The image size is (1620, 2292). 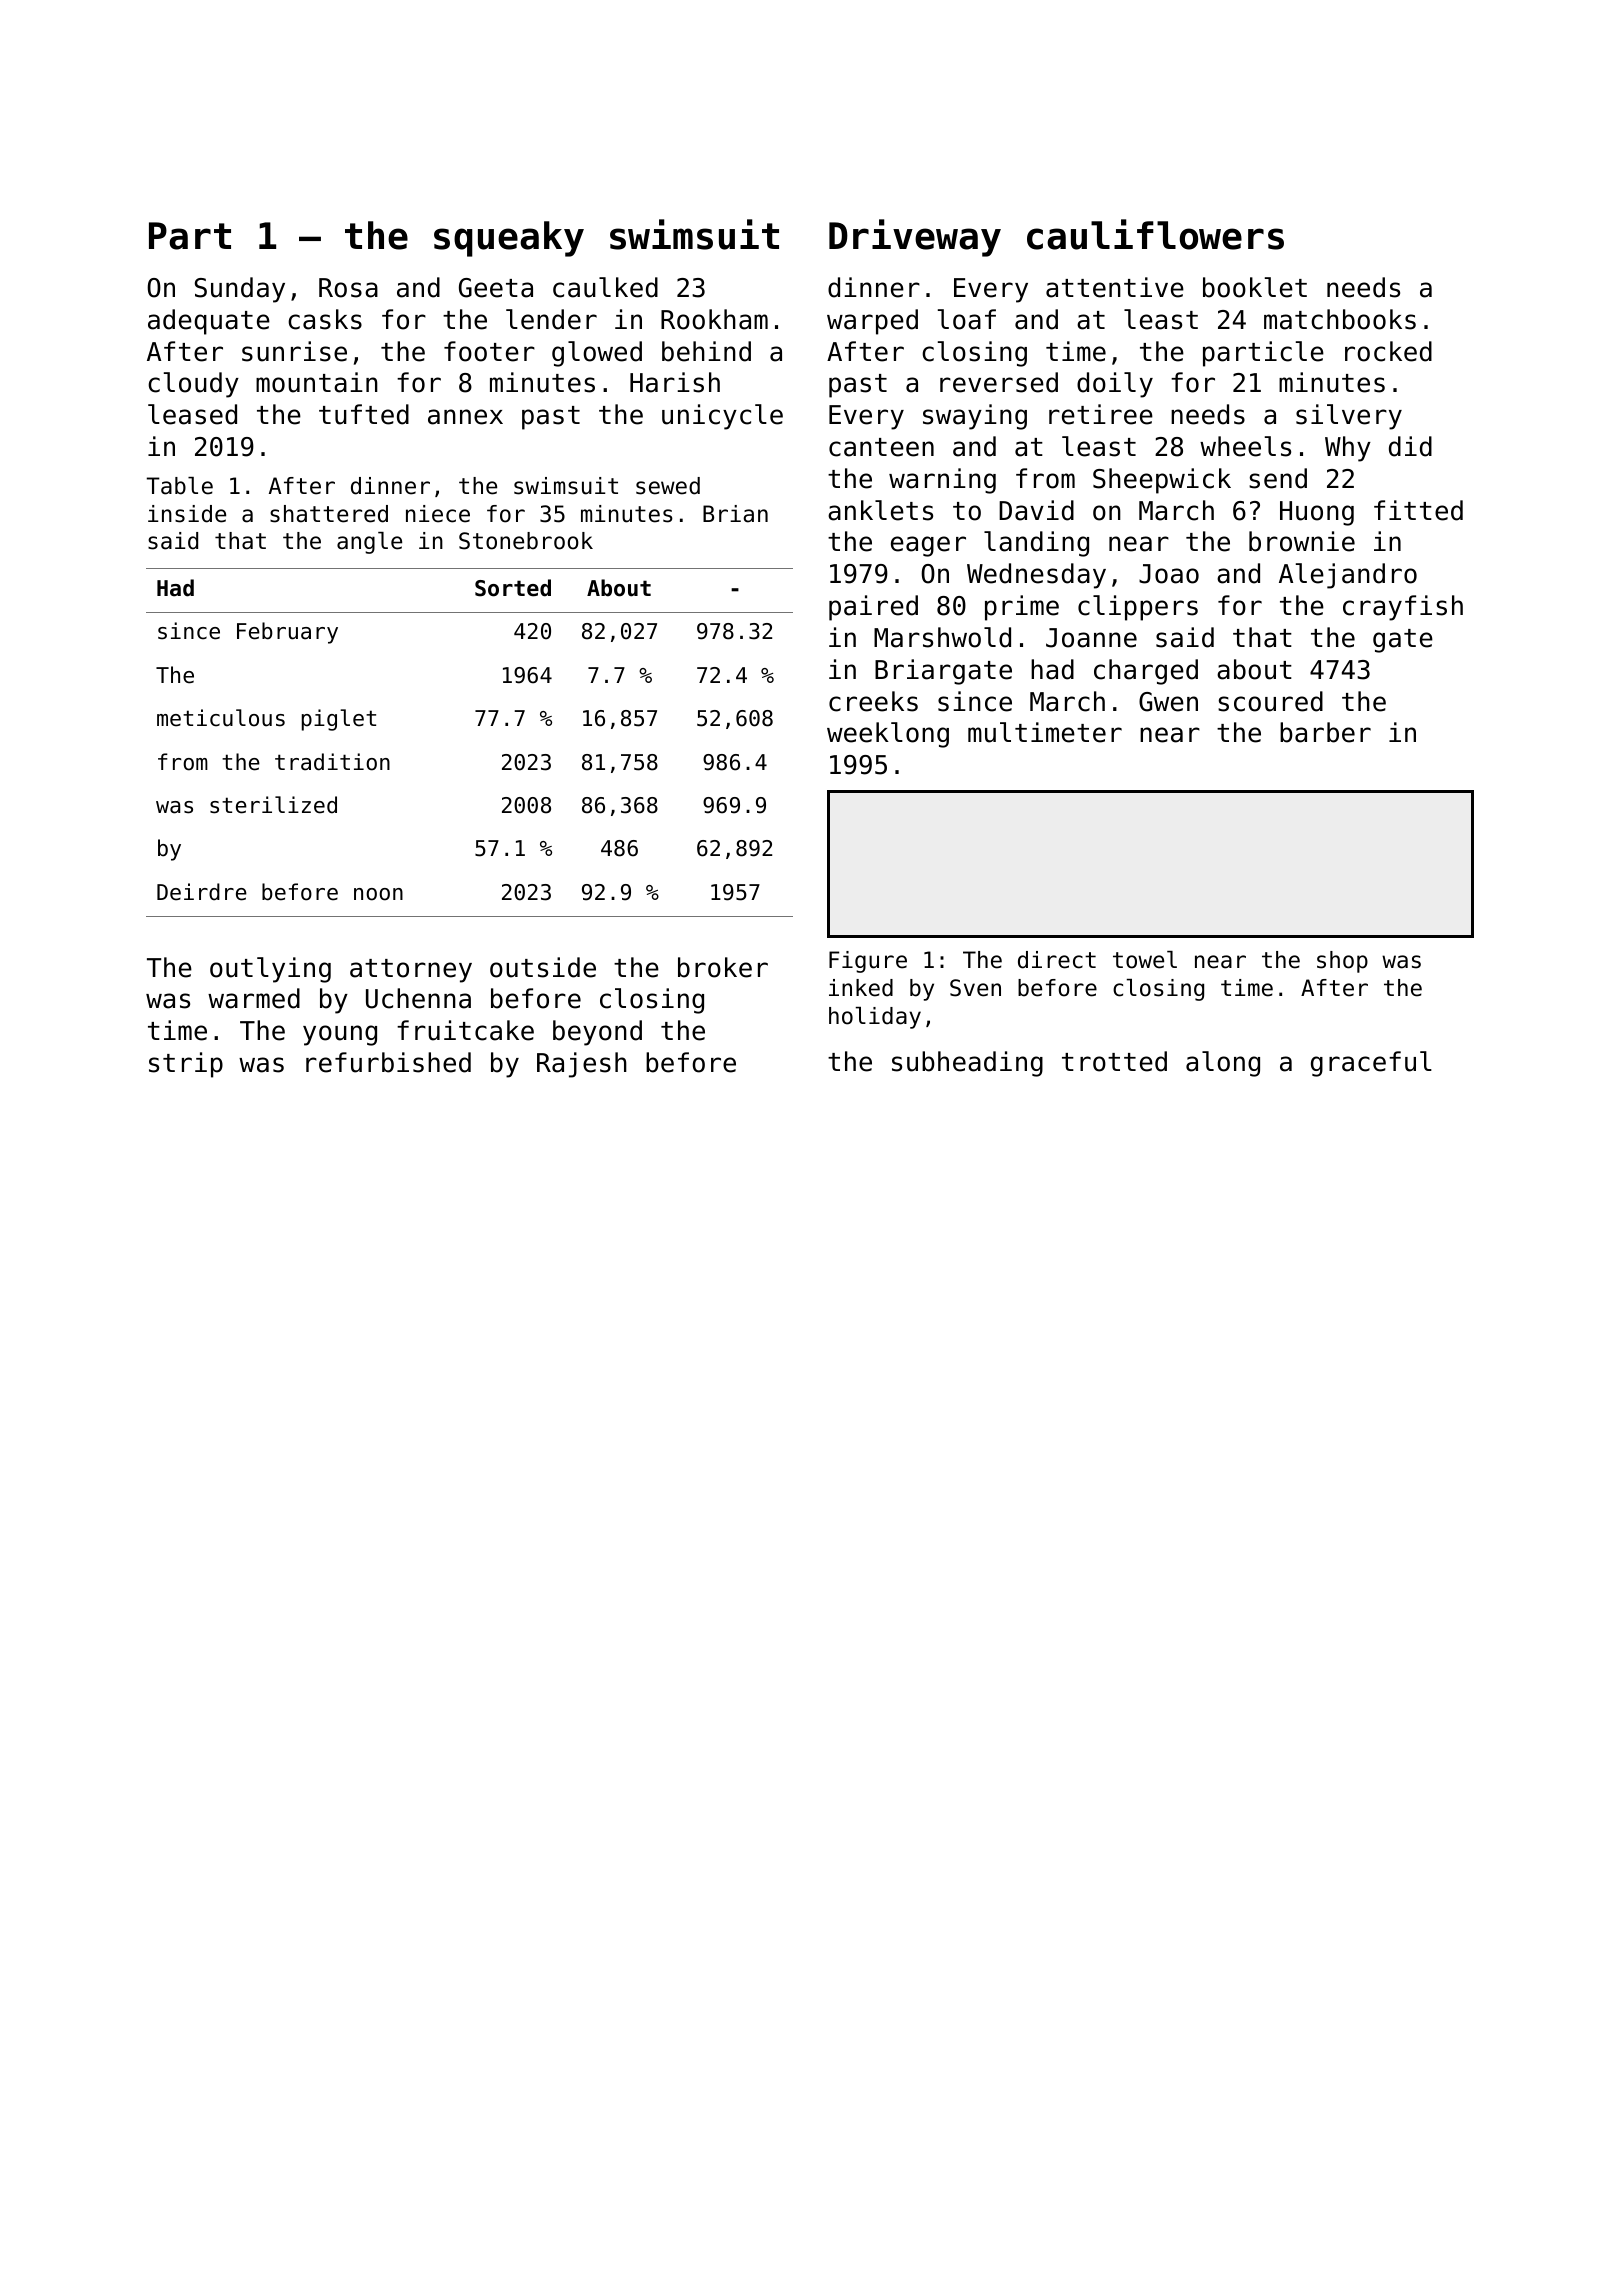 I want to click on subheading, so click(x=967, y=1064).
